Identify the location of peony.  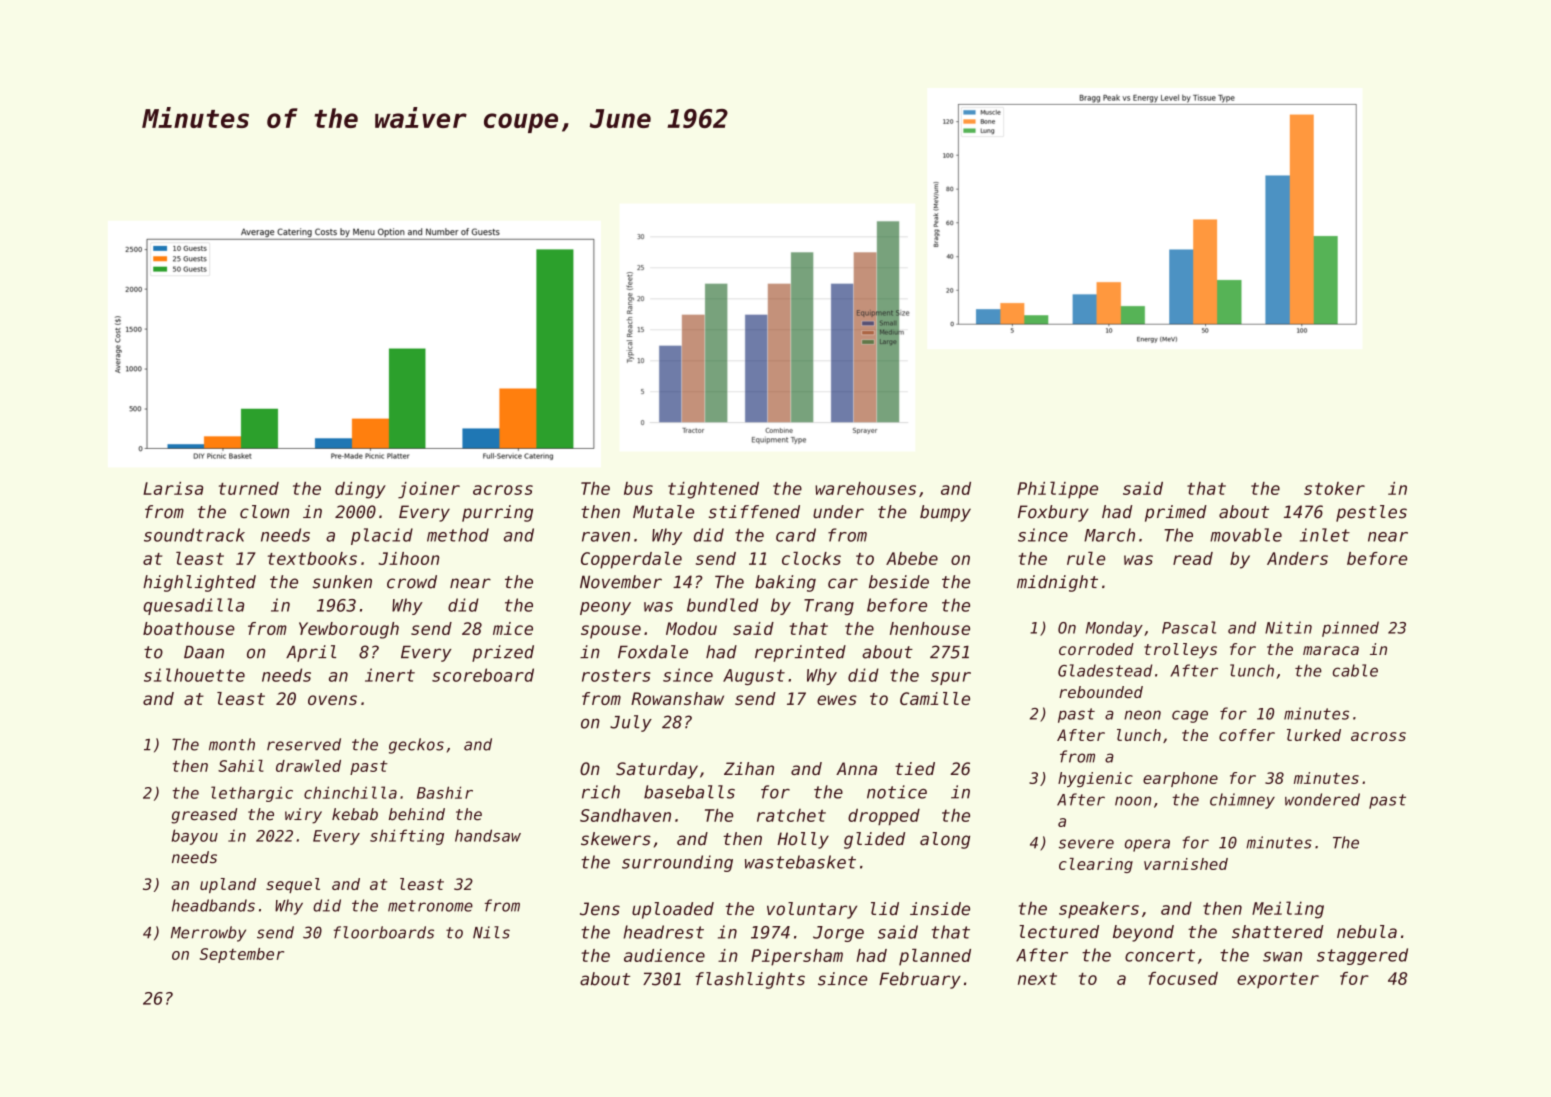
(605, 608).
